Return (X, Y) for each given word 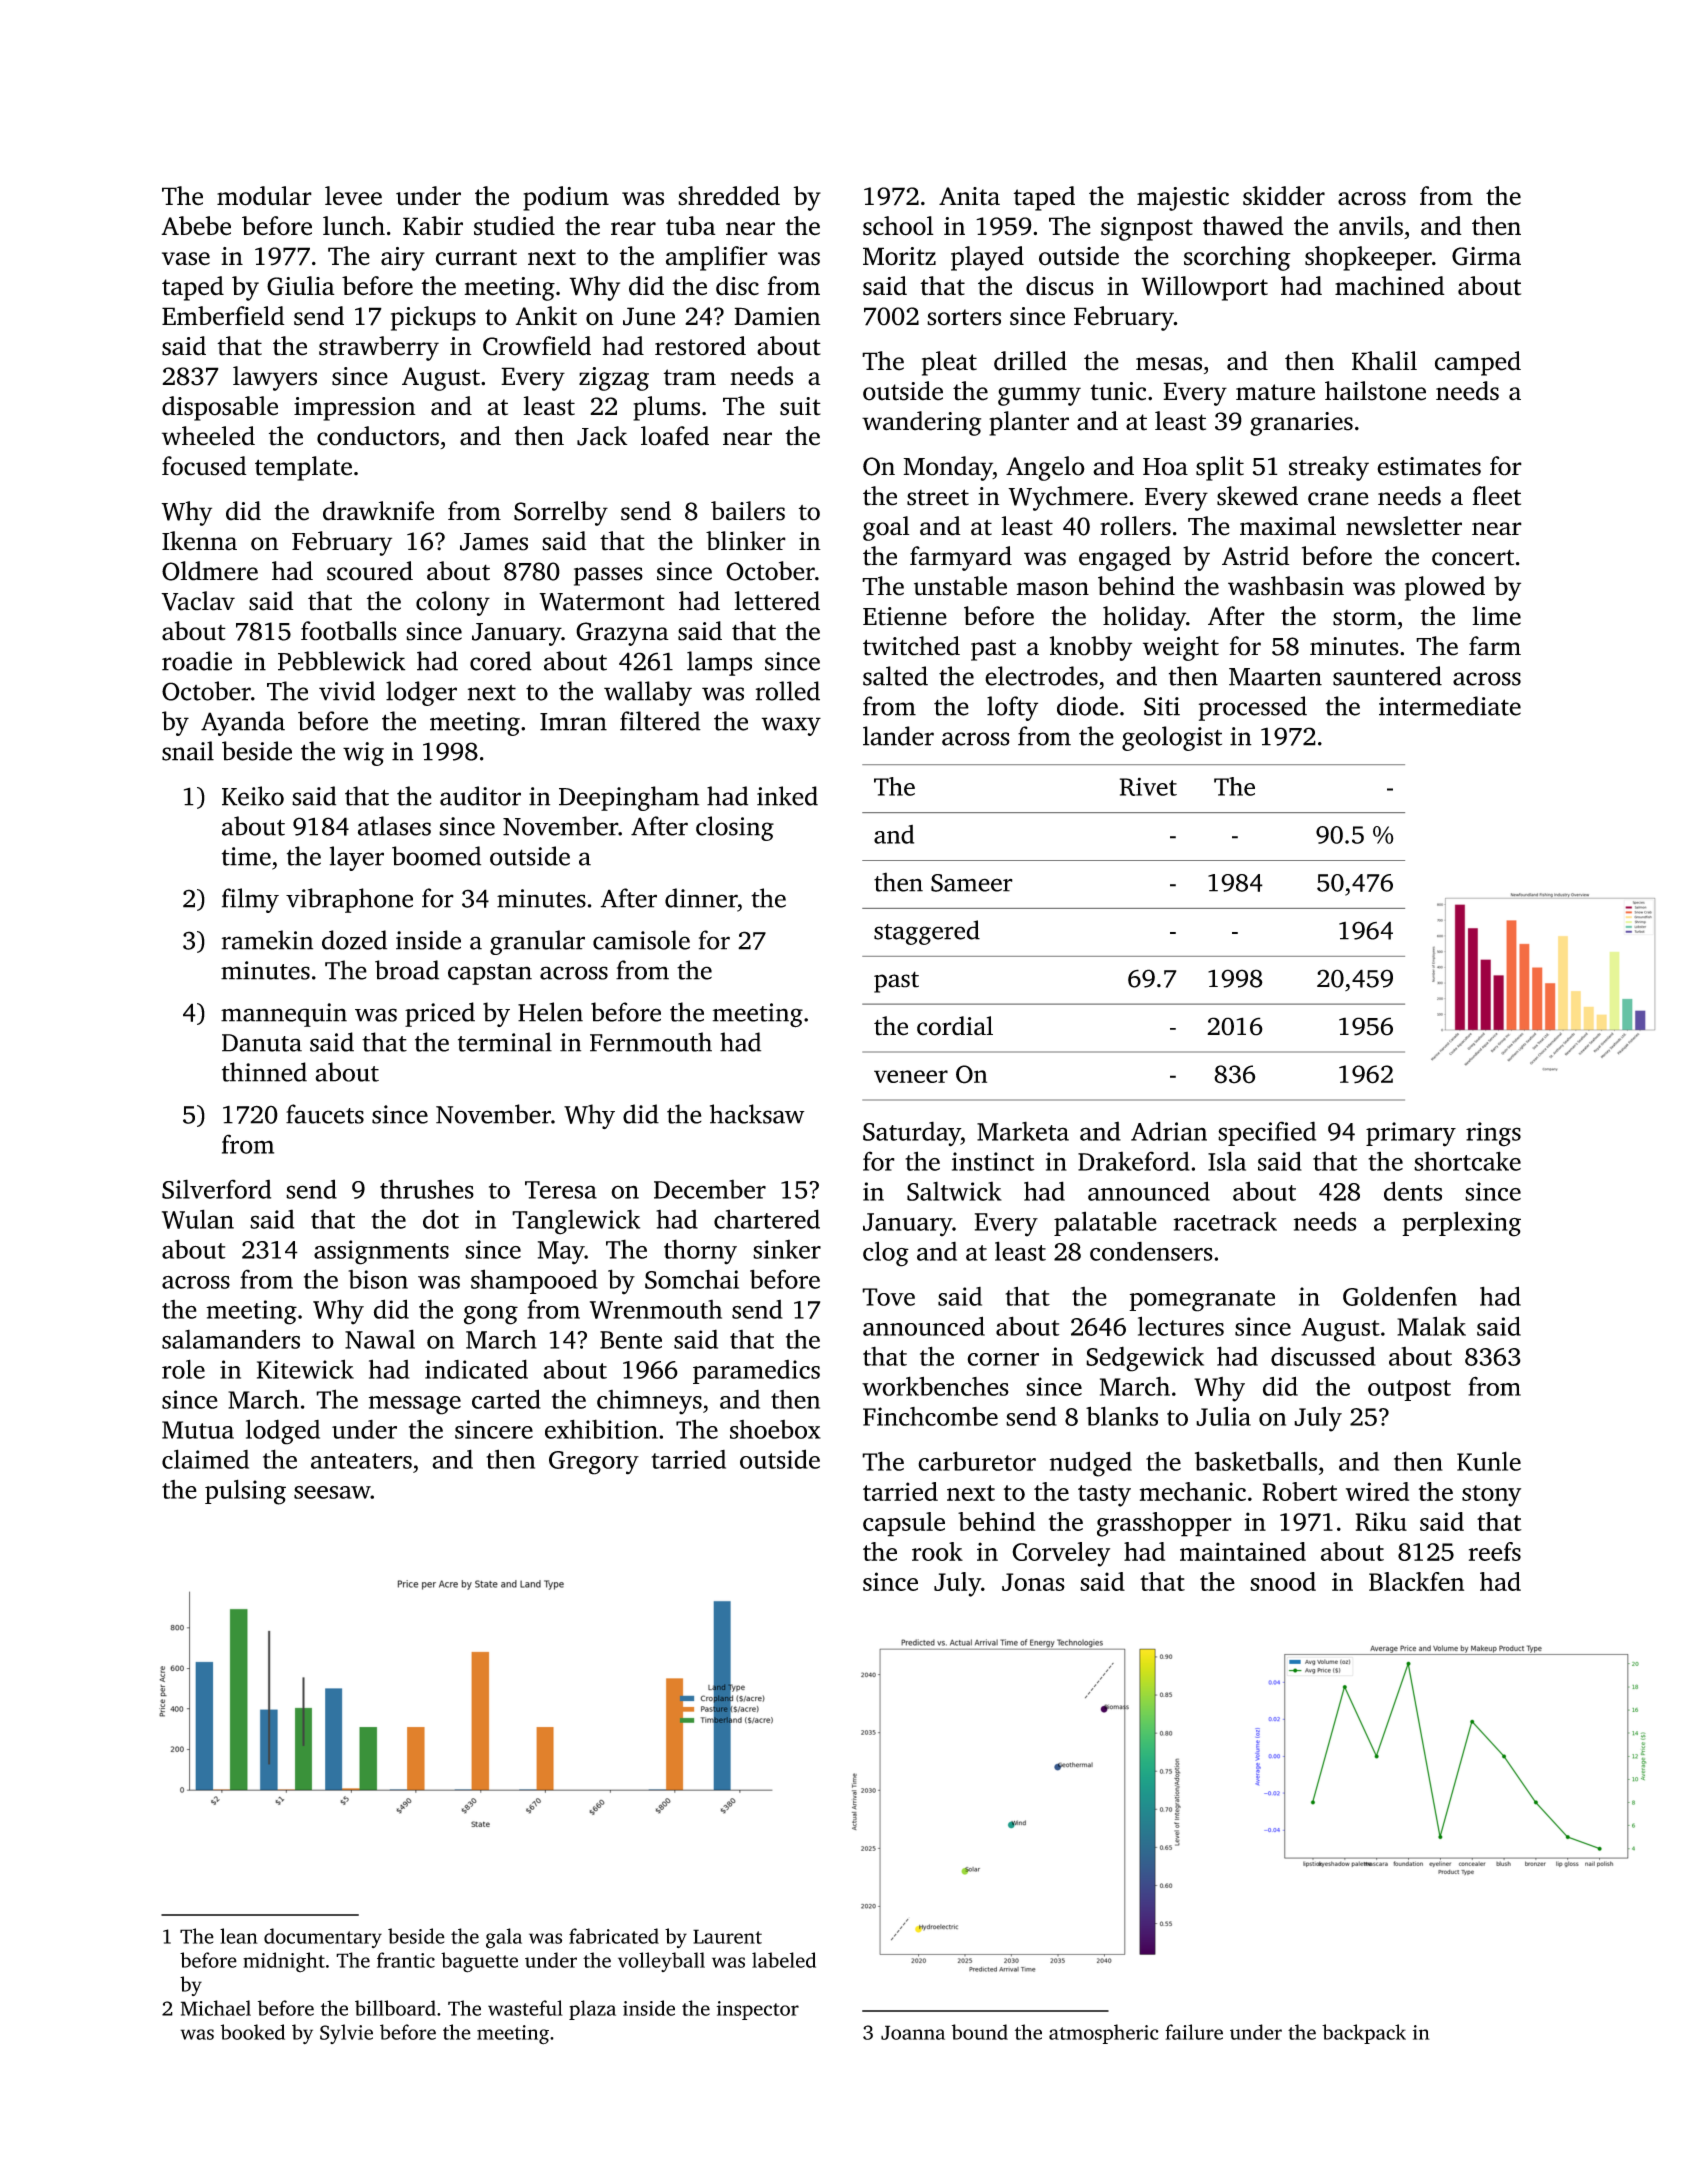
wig (363, 754)
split (1220, 468)
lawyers (275, 378)
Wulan (198, 1219)
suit (800, 406)
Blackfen (1416, 1581)
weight (1181, 648)
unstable (960, 586)
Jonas (1033, 1582)
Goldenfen (1400, 1296)
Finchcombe (930, 1416)
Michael (216, 2008)
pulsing (245, 1492)
